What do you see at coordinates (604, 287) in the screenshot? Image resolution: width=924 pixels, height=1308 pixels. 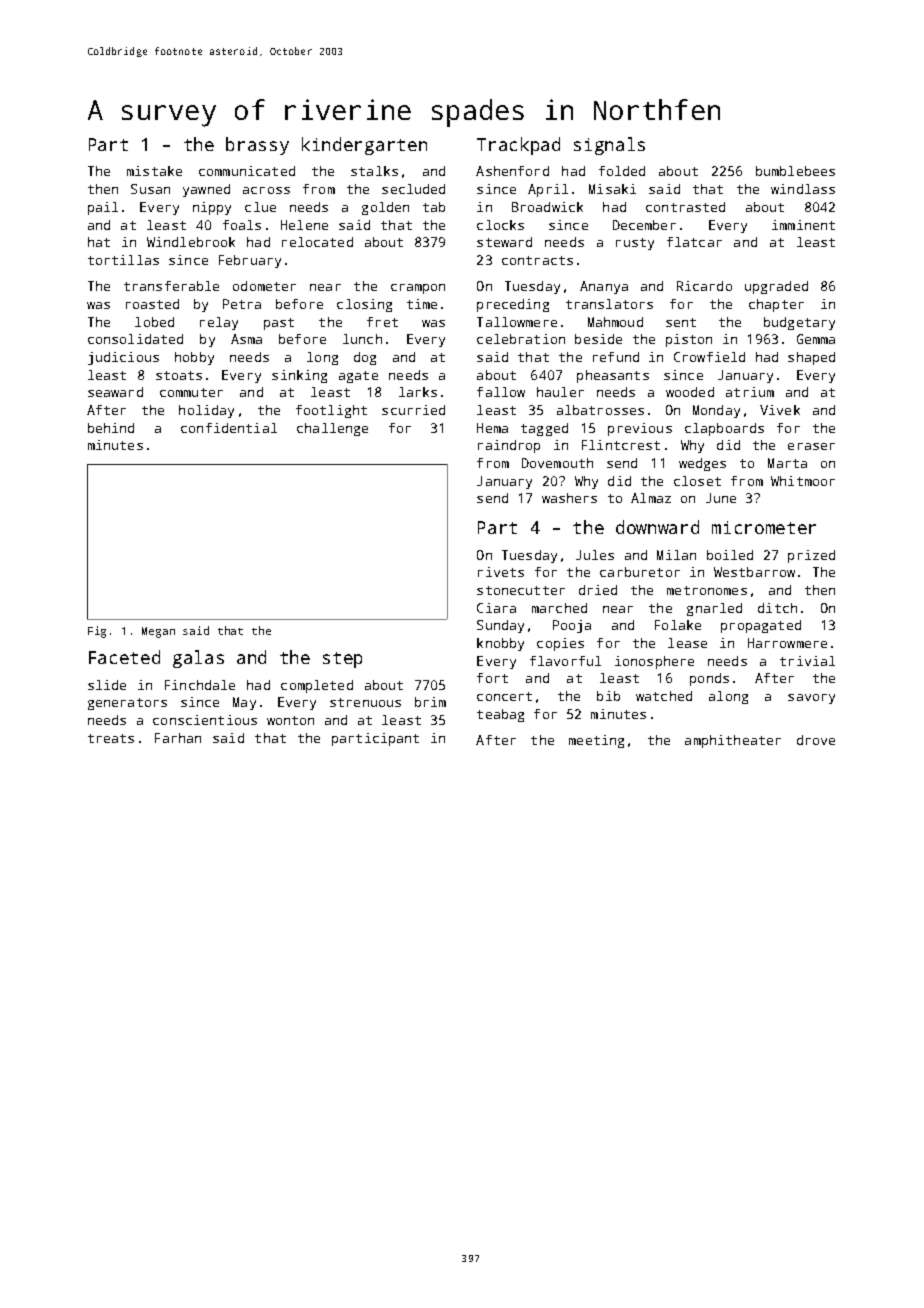 I see `Ananya` at bounding box center [604, 287].
